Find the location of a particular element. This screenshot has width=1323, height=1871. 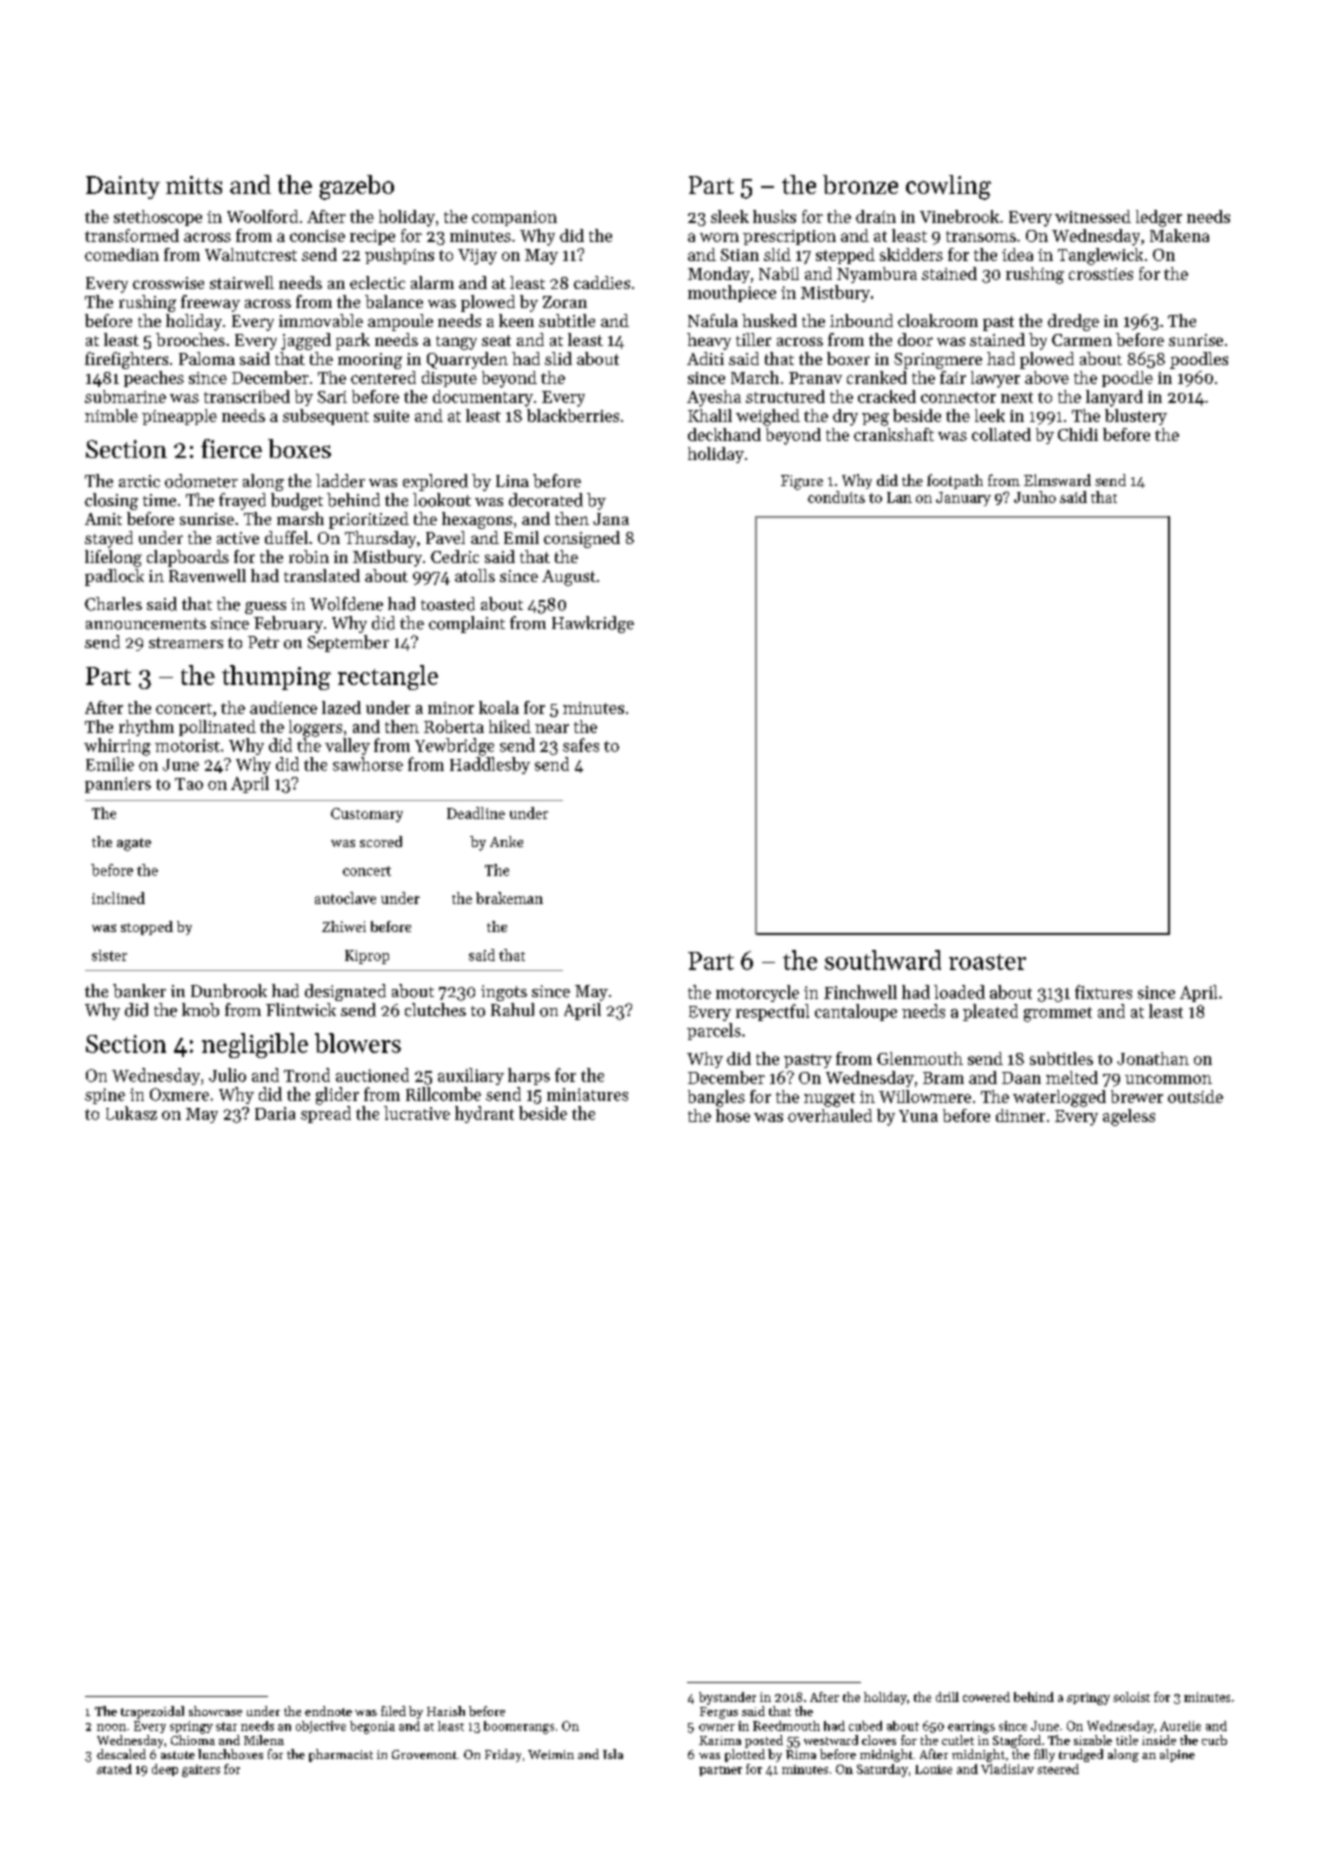

Junho is located at coordinates (1035, 497).
